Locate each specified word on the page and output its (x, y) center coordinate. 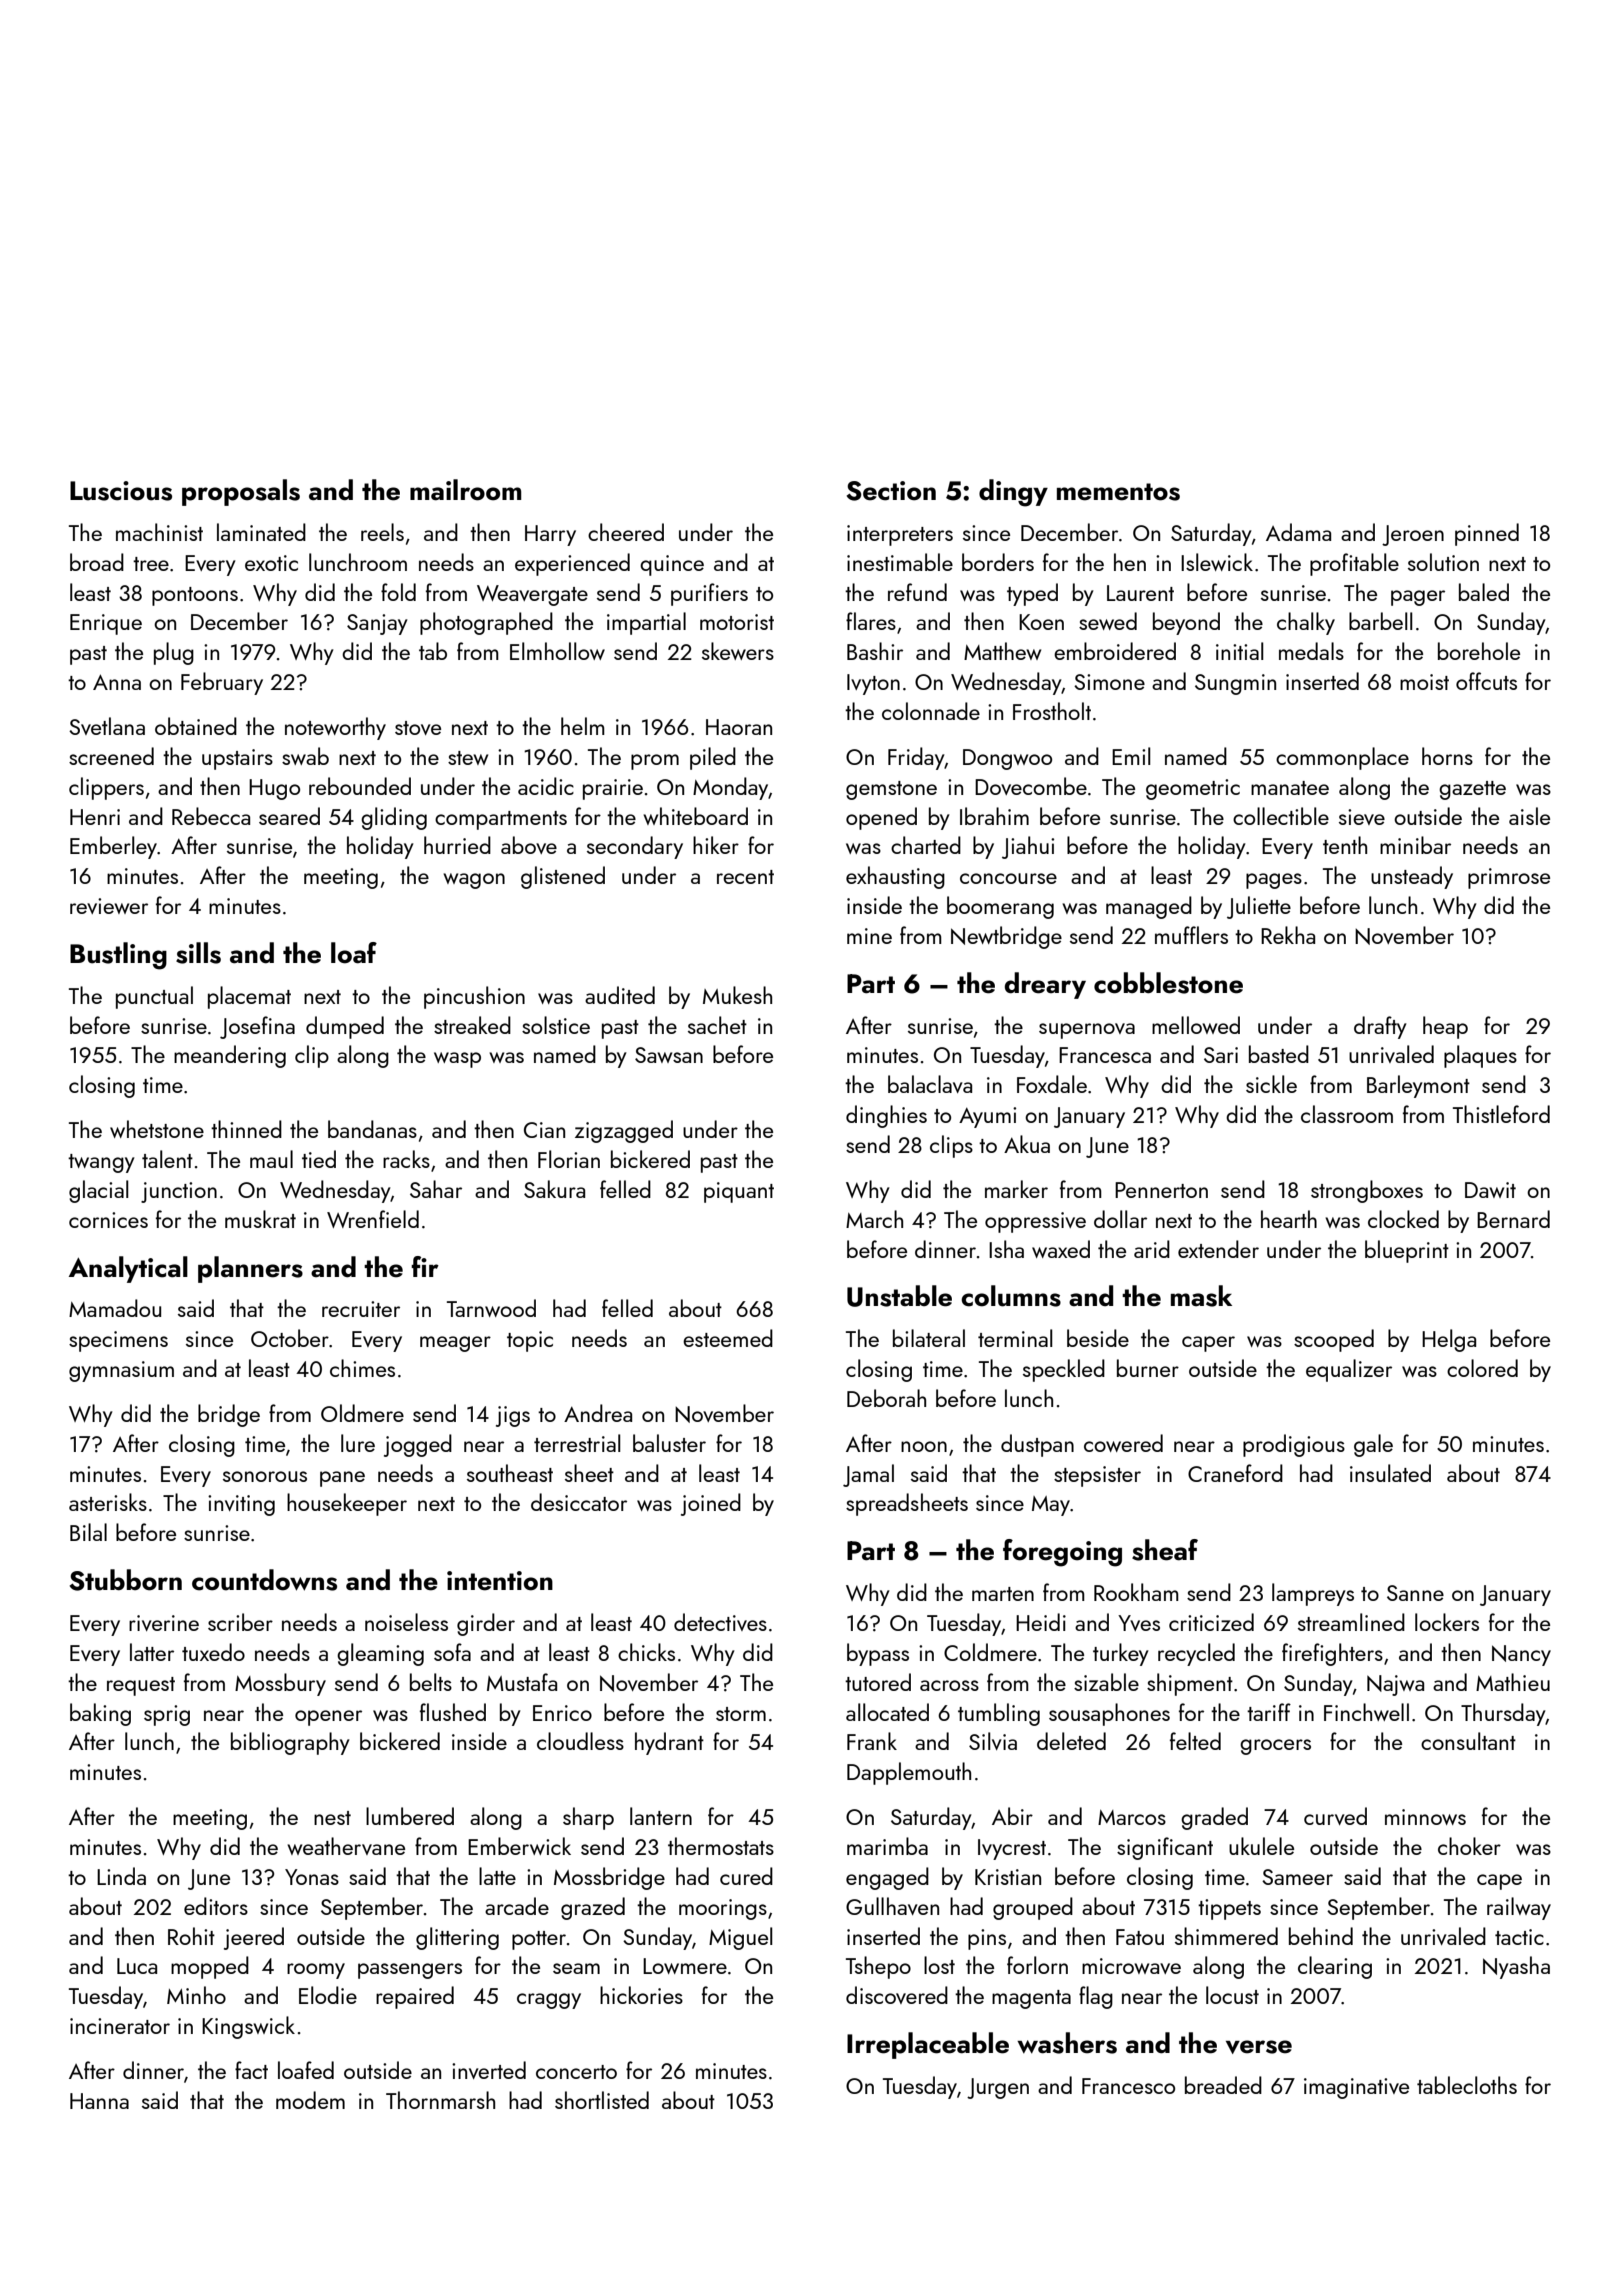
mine (869, 936)
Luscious (121, 491)
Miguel (741, 1938)
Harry (550, 535)
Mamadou (115, 1308)
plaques (1480, 1056)
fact (251, 2070)
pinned (1487, 534)
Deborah (886, 1398)
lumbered (410, 1816)
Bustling (118, 956)
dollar (1120, 1219)
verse (1259, 2047)
